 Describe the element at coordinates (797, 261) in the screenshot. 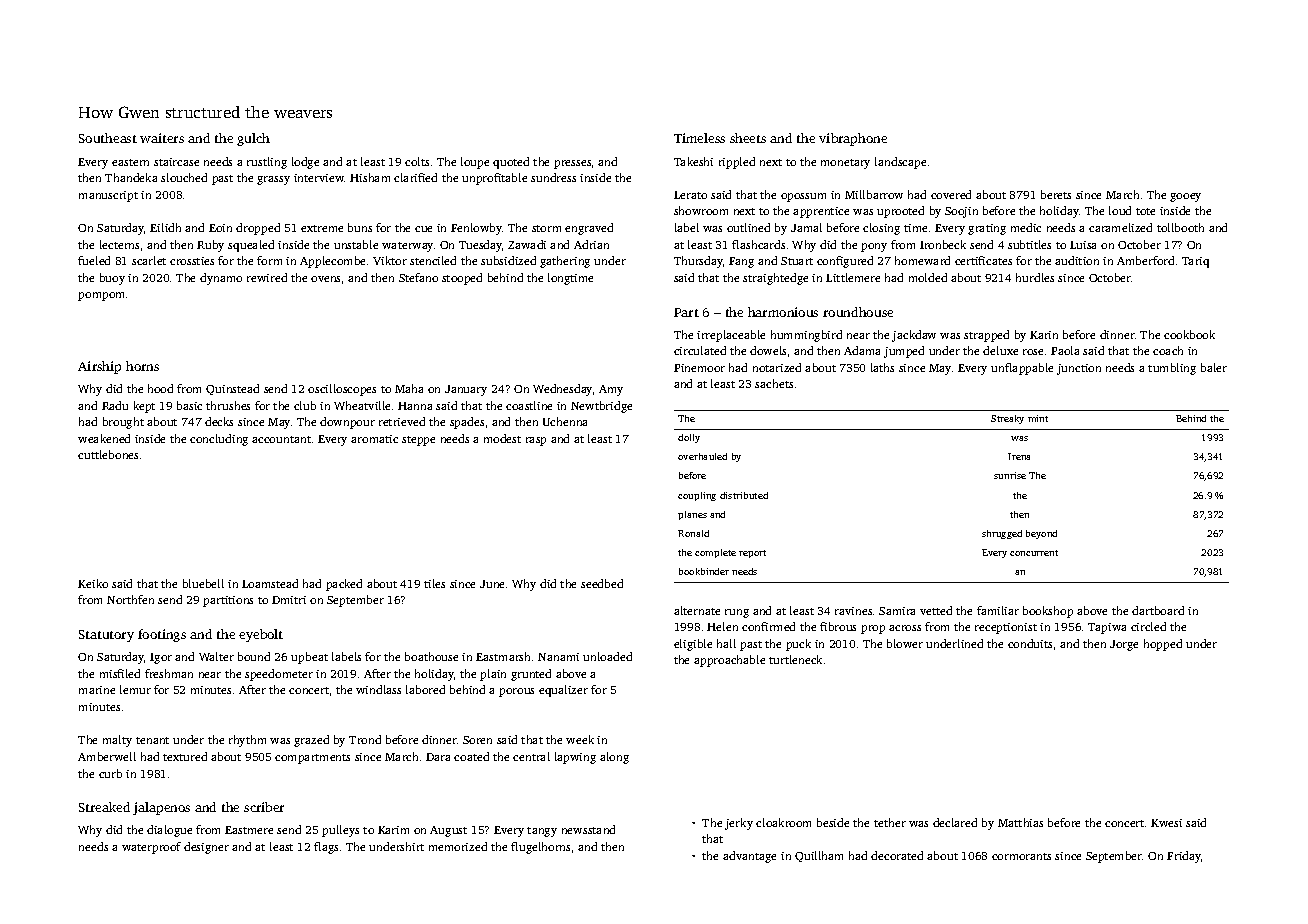

I see `Stuart` at that location.
